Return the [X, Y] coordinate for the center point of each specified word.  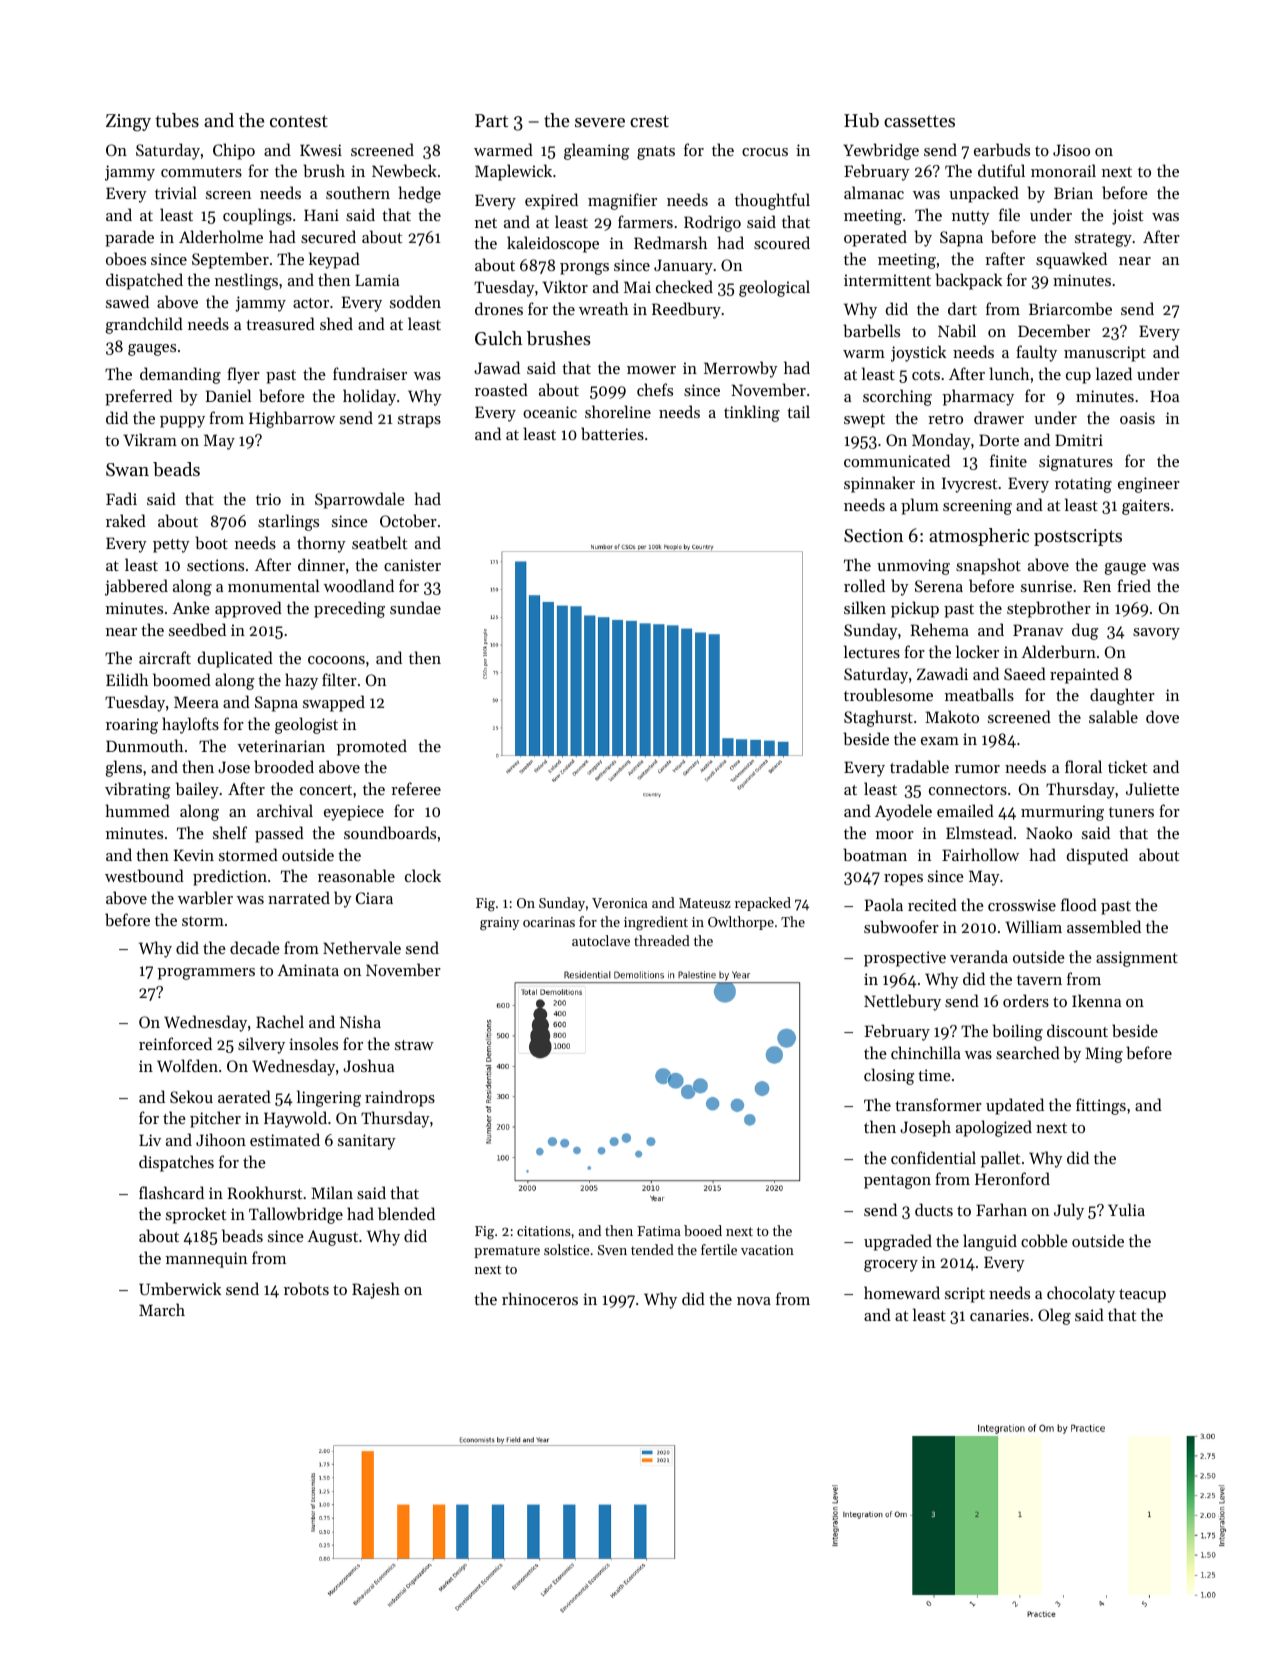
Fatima [659, 1231]
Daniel [228, 395]
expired [551, 201]
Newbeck [404, 170]
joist [1127, 217]
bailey [197, 790]
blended [406, 1213]
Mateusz [705, 903]
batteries [612, 433]
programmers [206, 974]
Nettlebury [902, 1002]
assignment [1137, 959]
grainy [499, 924]
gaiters [1146, 507]
